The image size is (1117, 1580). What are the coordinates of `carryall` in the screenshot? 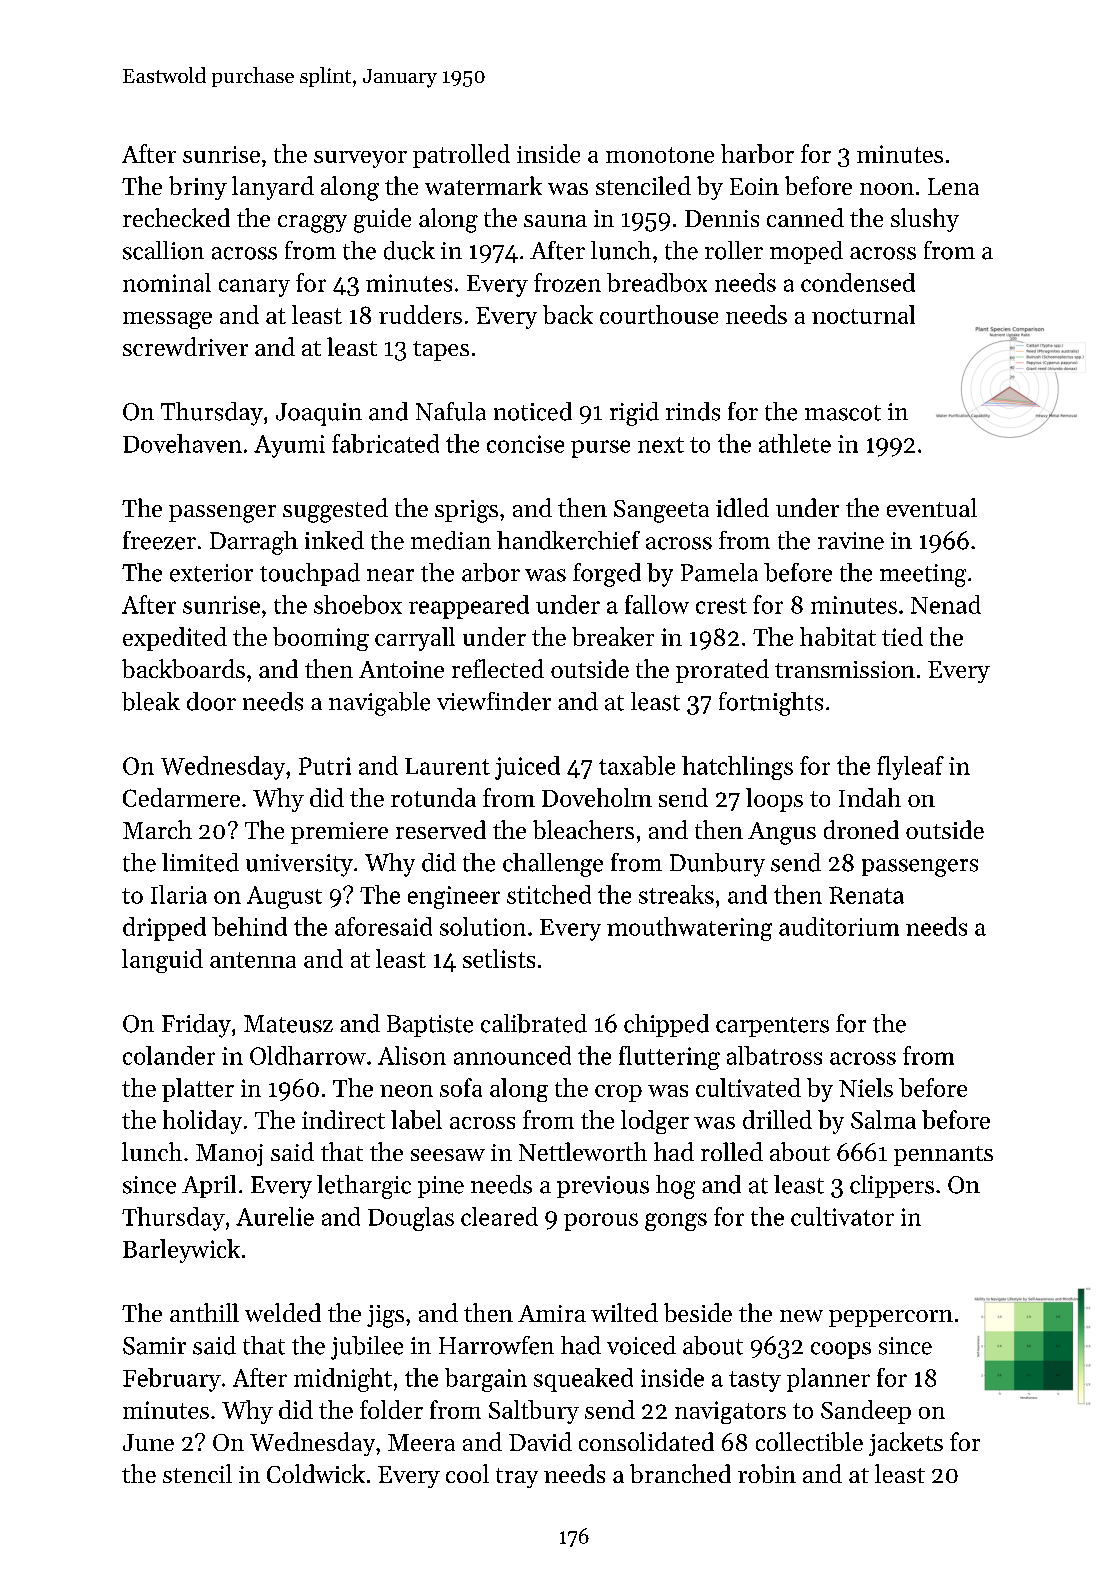 It's located at (415, 639).
